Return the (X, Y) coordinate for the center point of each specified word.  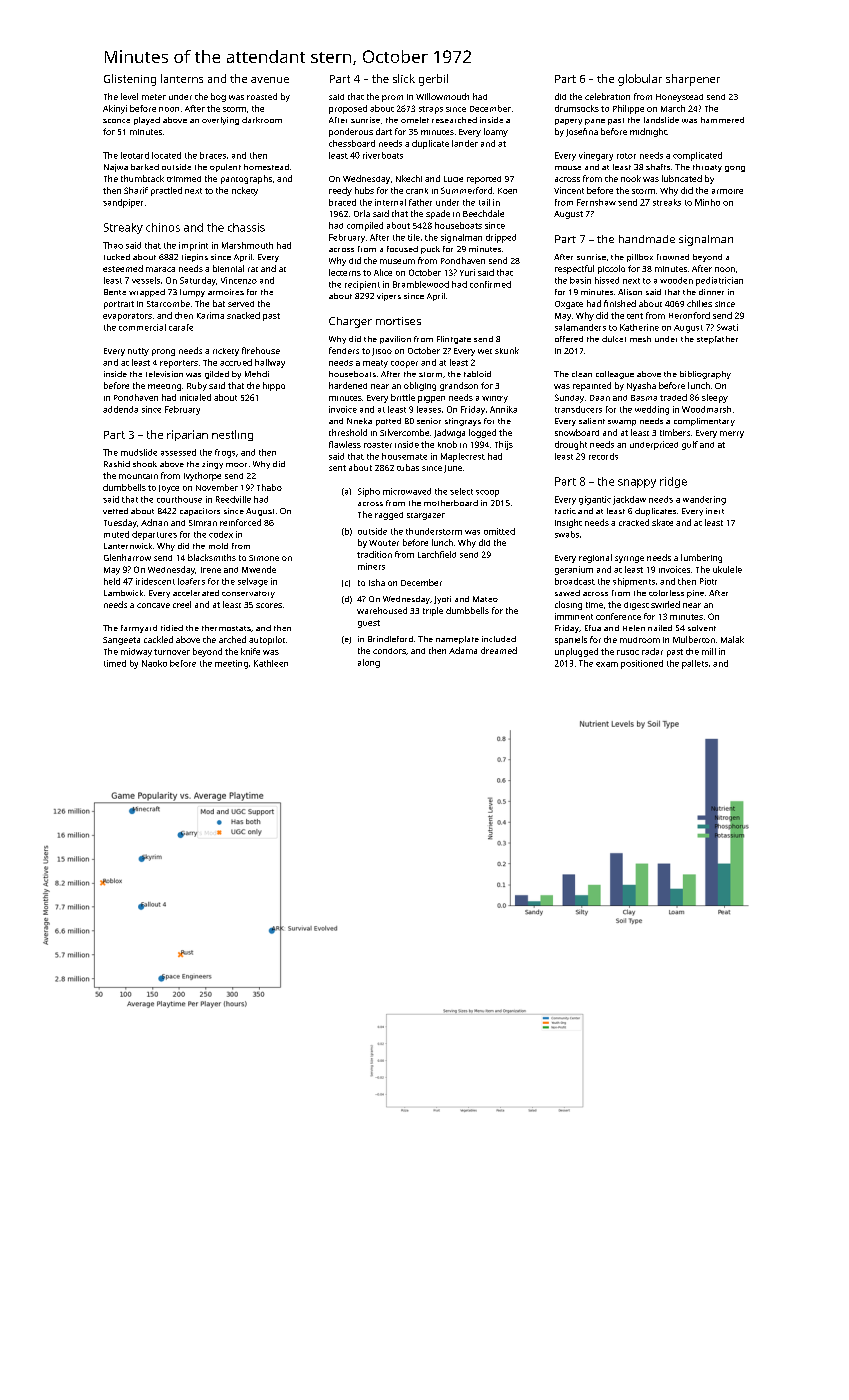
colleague (615, 375)
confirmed (490, 284)
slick (404, 78)
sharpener (693, 80)
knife (250, 651)
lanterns (182, 78)
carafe (181, 327)
